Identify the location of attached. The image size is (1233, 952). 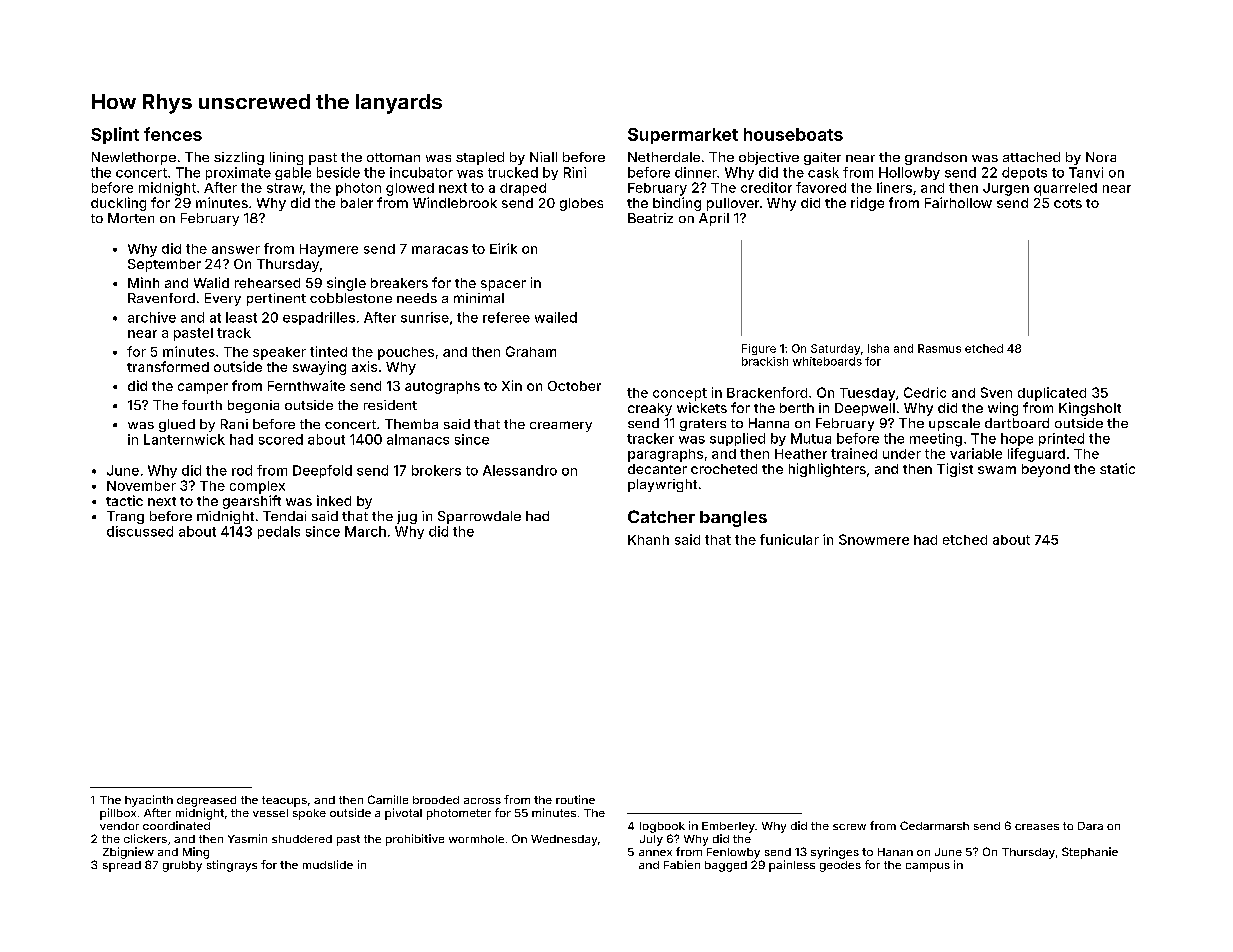
(1031, 157).
